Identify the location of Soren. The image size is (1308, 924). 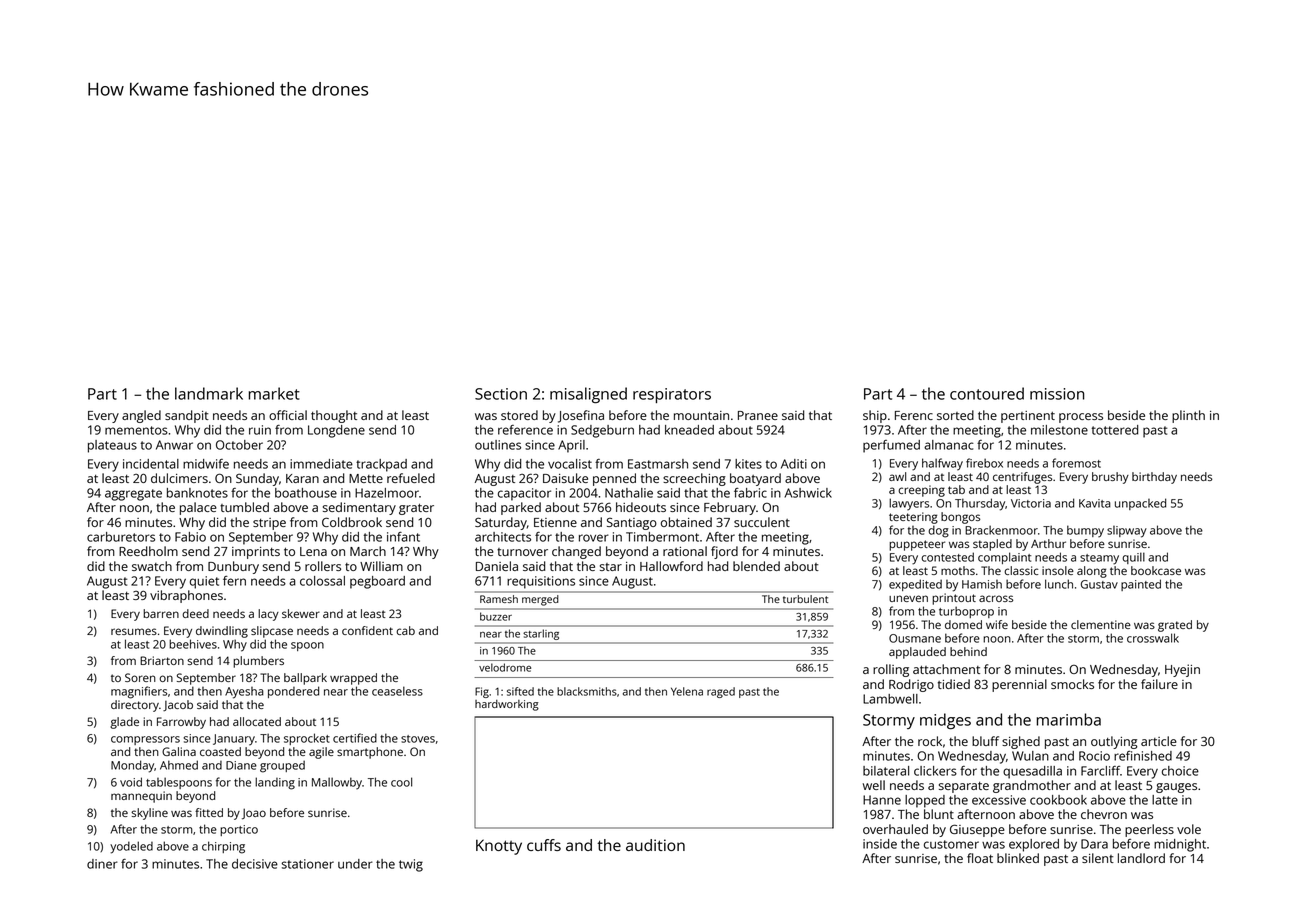
(140, 677).
